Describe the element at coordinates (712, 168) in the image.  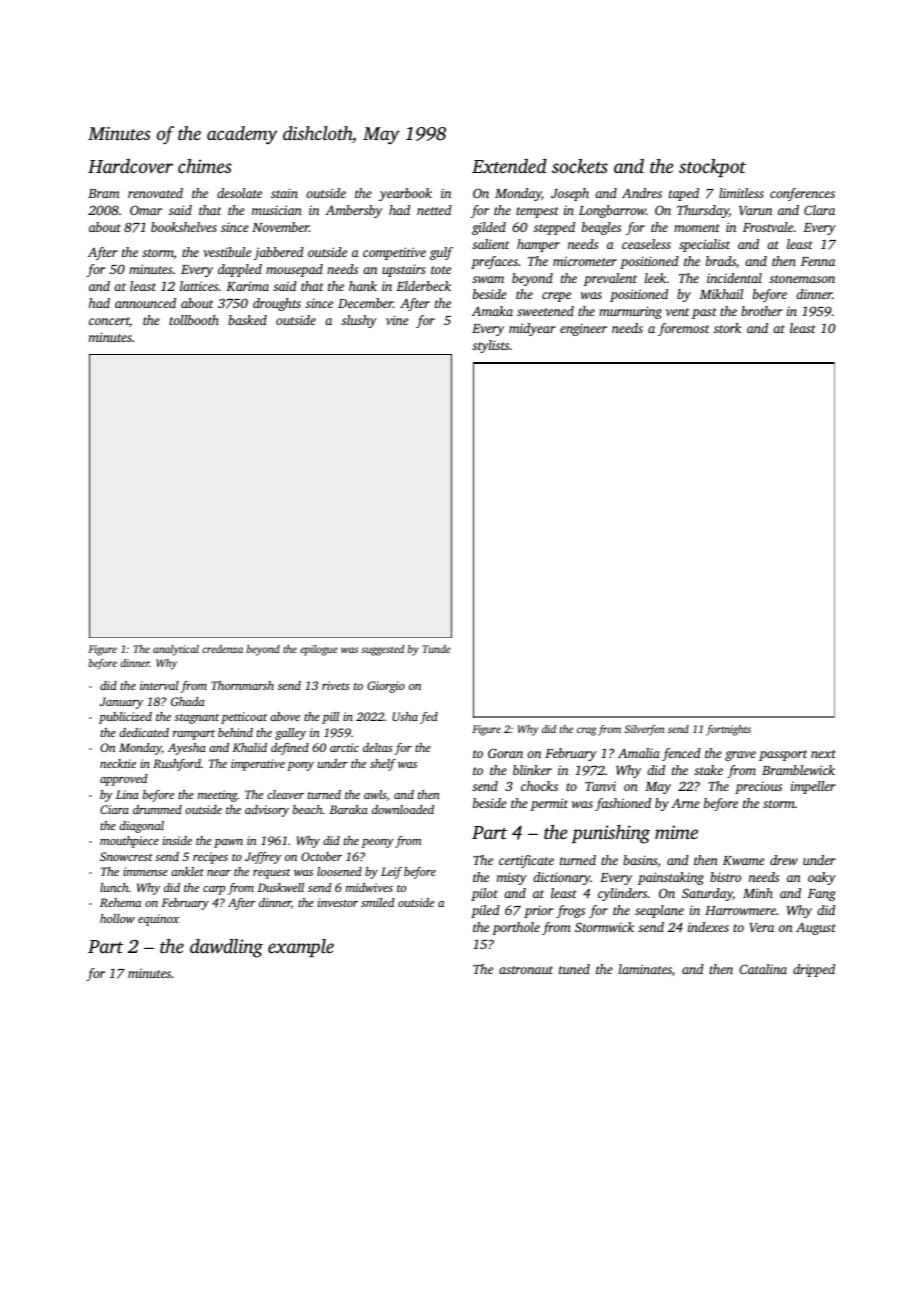
I see `stockpot` at that location.
